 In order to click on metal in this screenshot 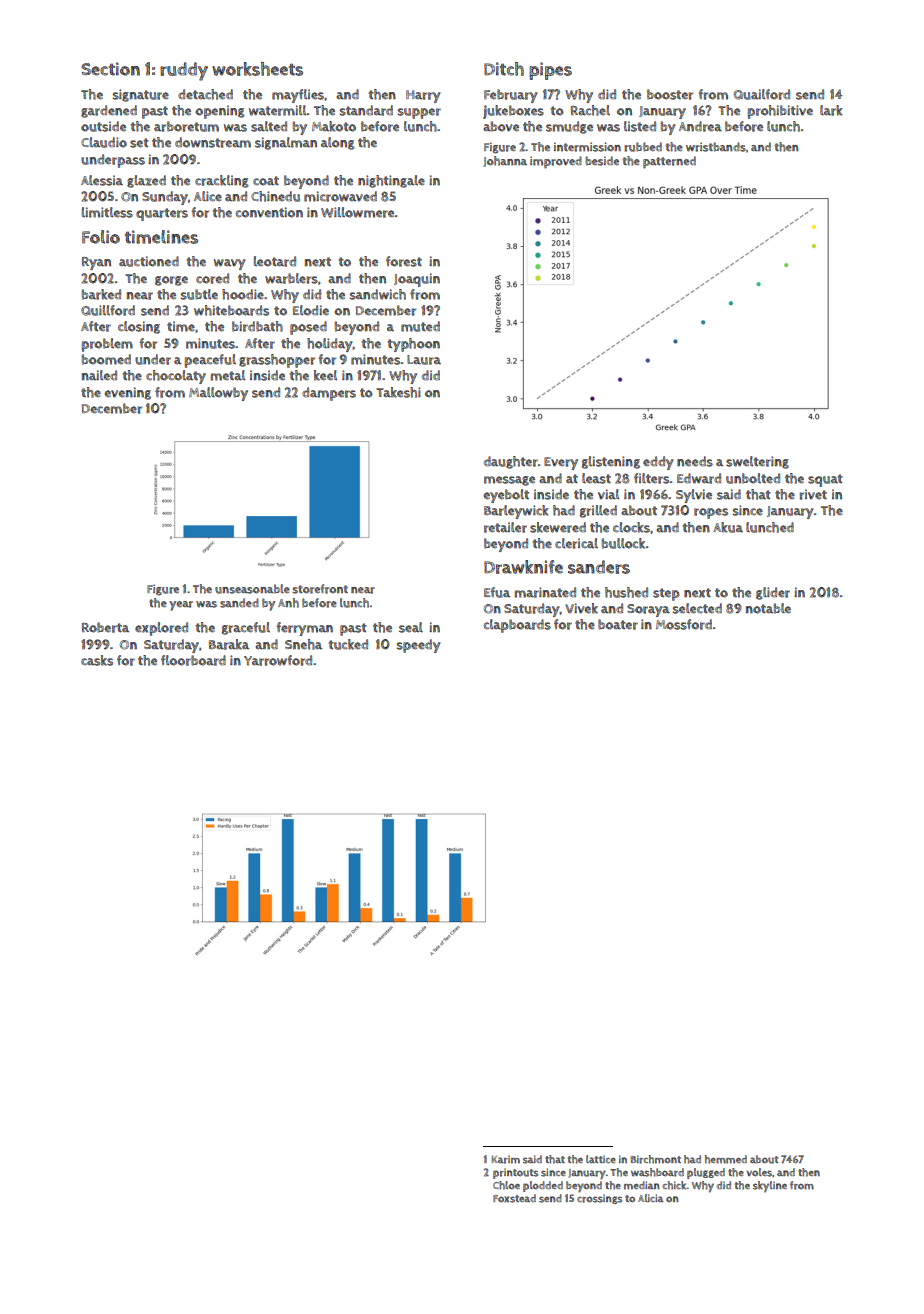, I will do `click(228, 375)`.
